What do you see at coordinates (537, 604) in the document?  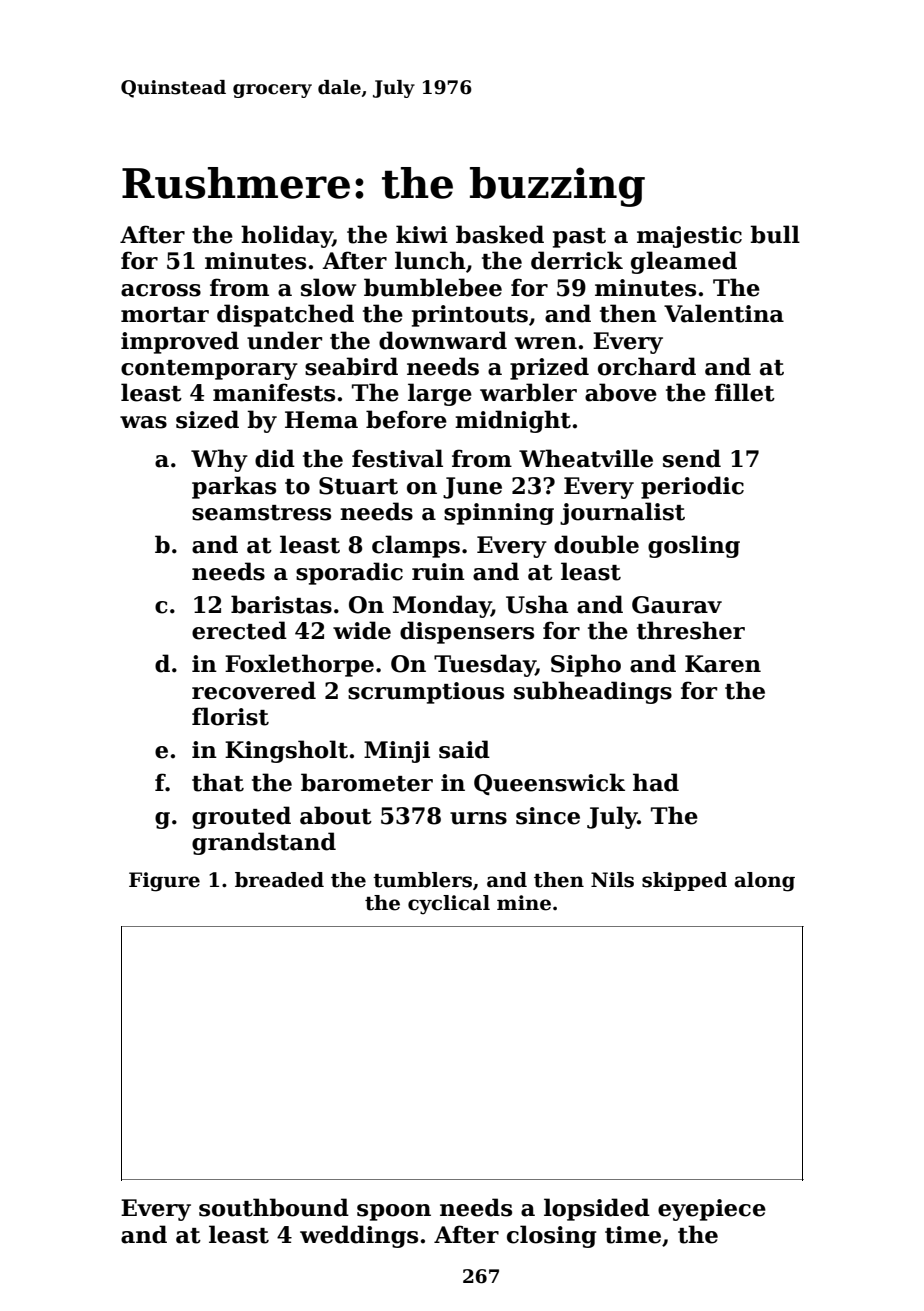 I see `Usha` at bounding box center [537, 604].
